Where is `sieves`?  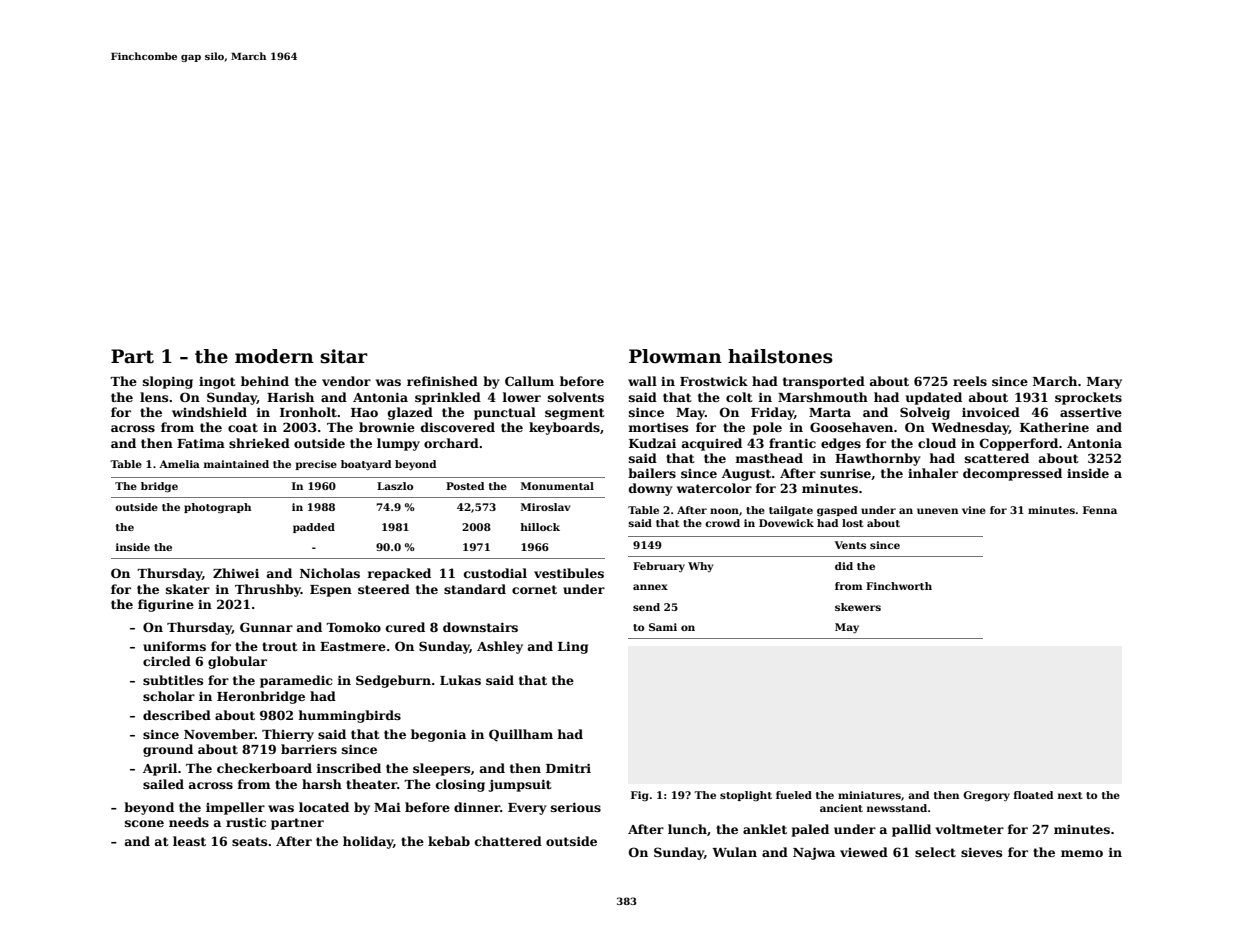
sieves is located at coordinates (981, 852).
